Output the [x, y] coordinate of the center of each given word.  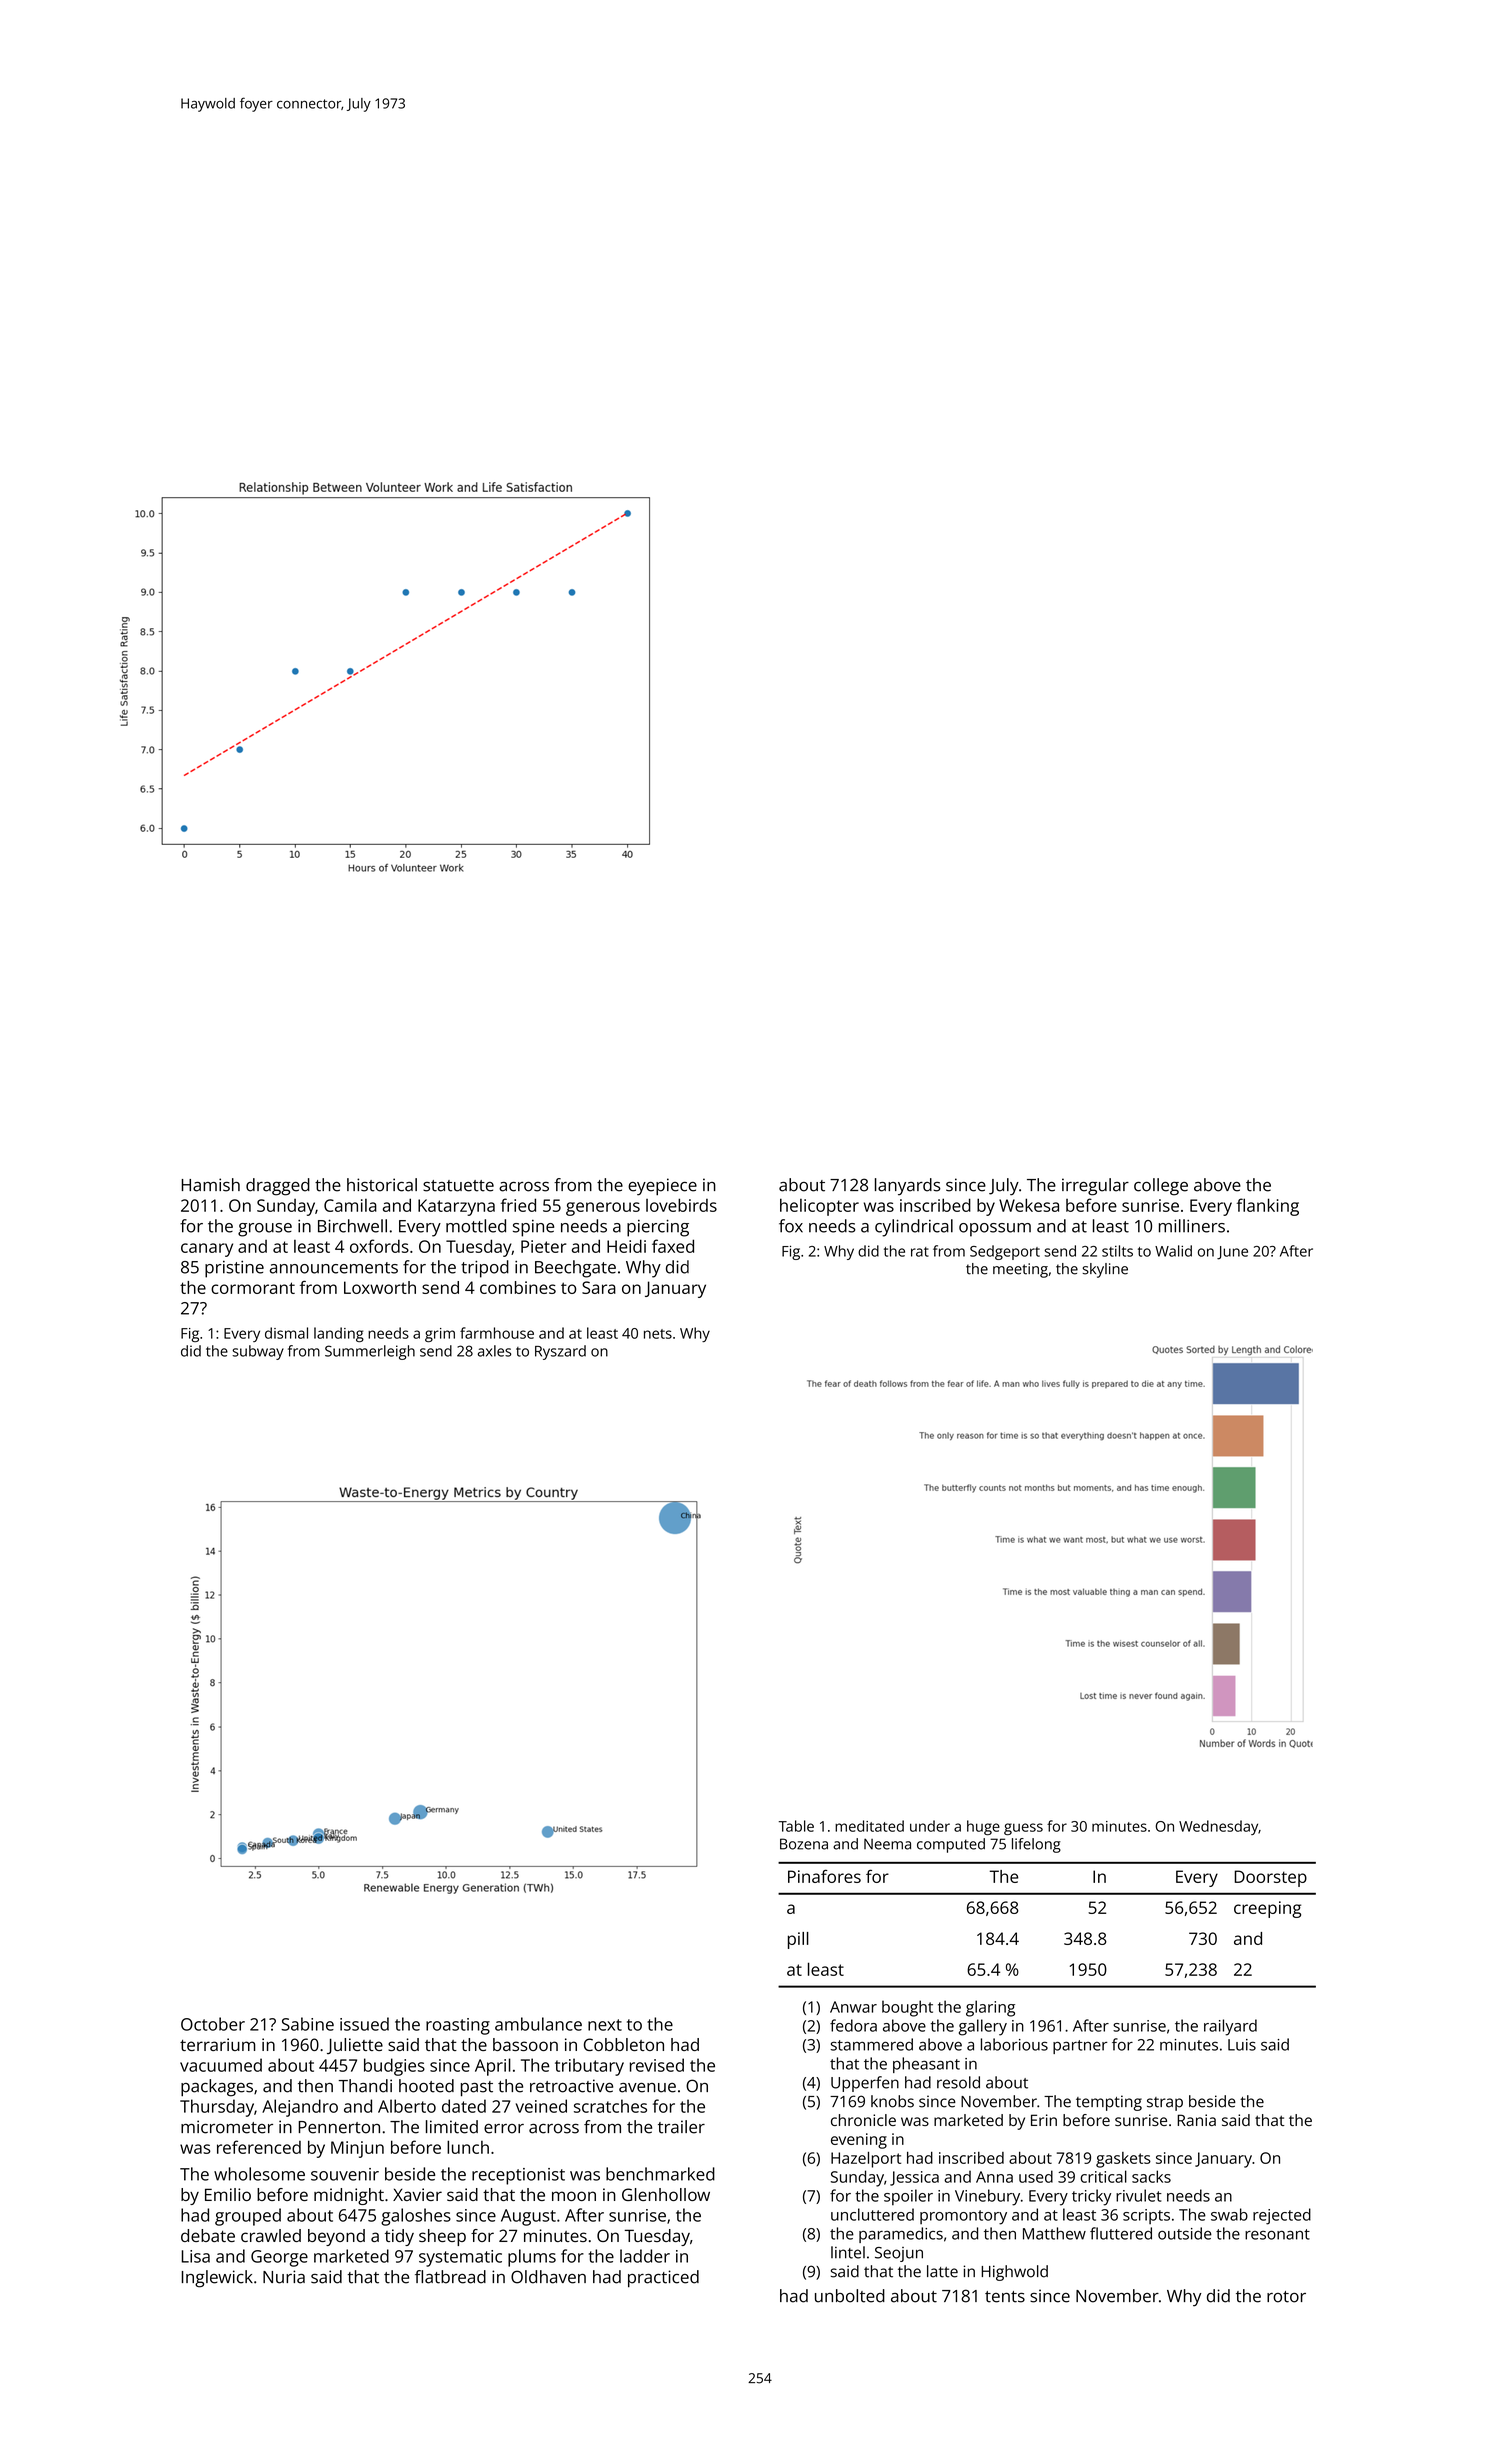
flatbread [450, 2277]
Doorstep [1271, 1878]
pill [798, 1940]
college [1161, 1187]
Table [796, 1826]
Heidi [626, 1246]
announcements [334, 1268]
